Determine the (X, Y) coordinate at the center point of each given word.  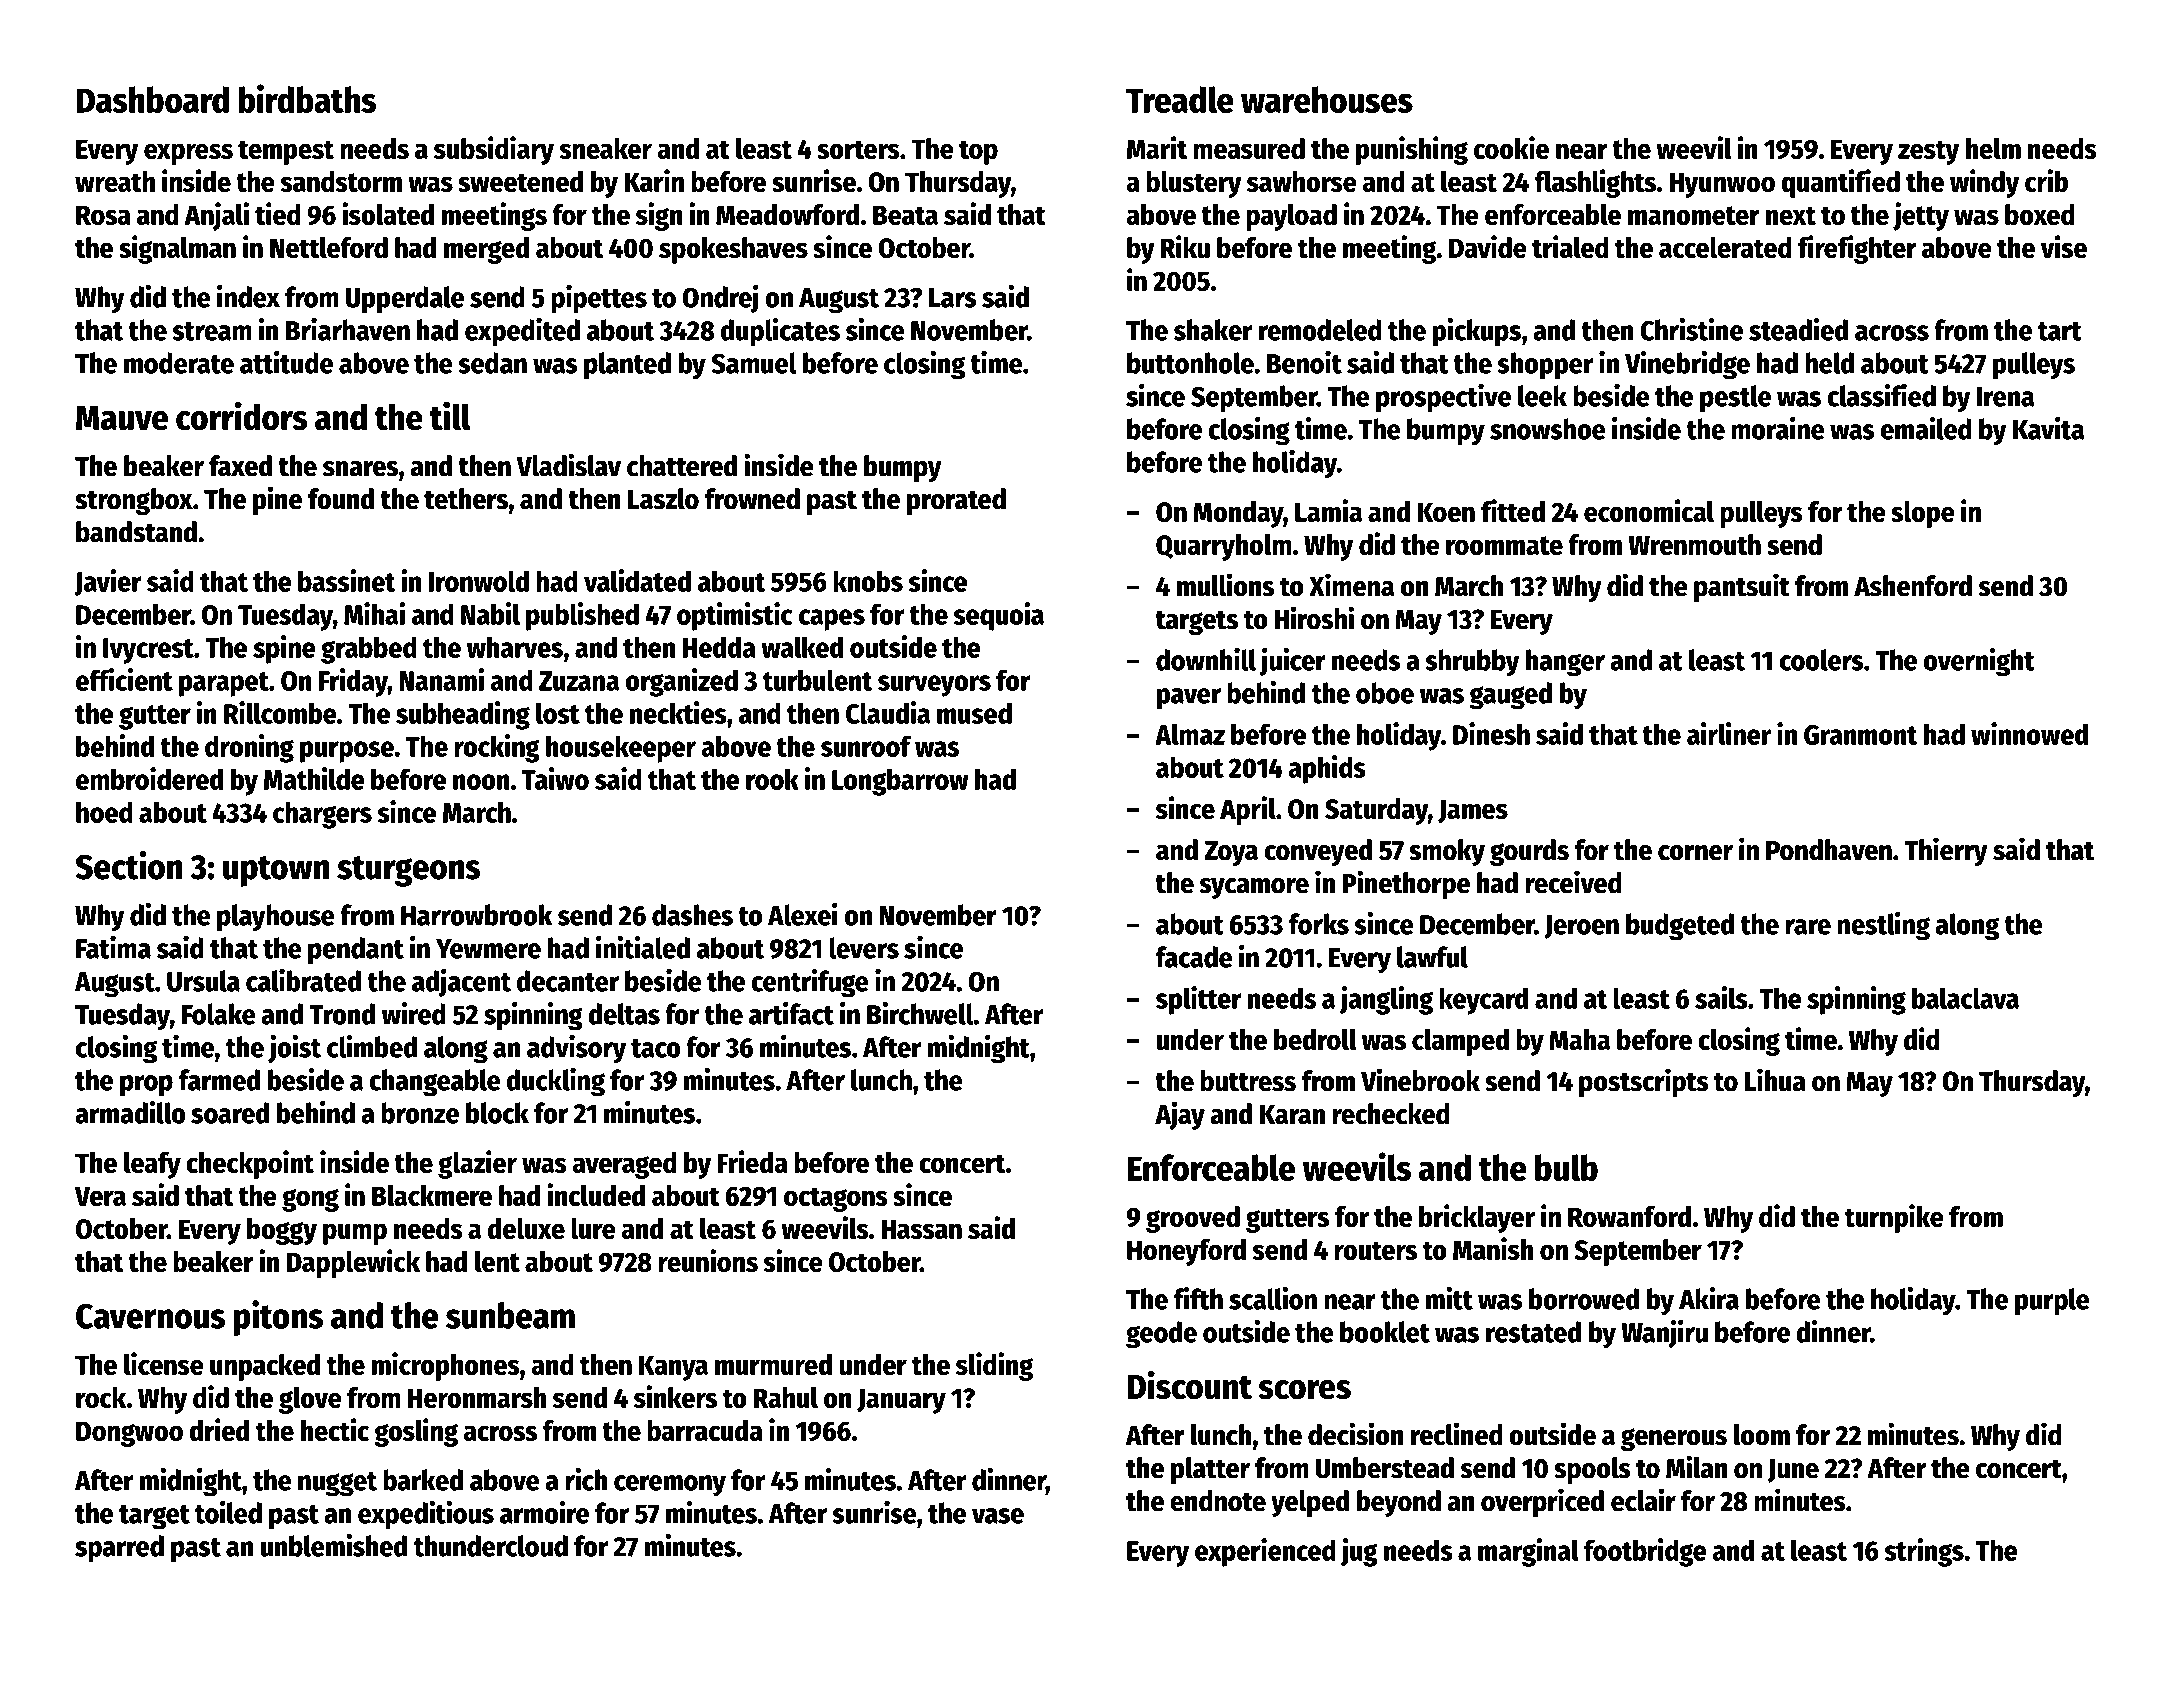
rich (586, 1479)
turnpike (1894, 1218)
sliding (994, 1366)
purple (2052, 1302)
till (450, 416)
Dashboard (153, 99)
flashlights (1595, 183)
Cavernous (150, 1316)
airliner (1729, 733)
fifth (1198, 1298)
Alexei (803, 914)
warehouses (1327, 99)
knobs (868, 581)
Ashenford (1913, 586)
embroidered (149, 778)
